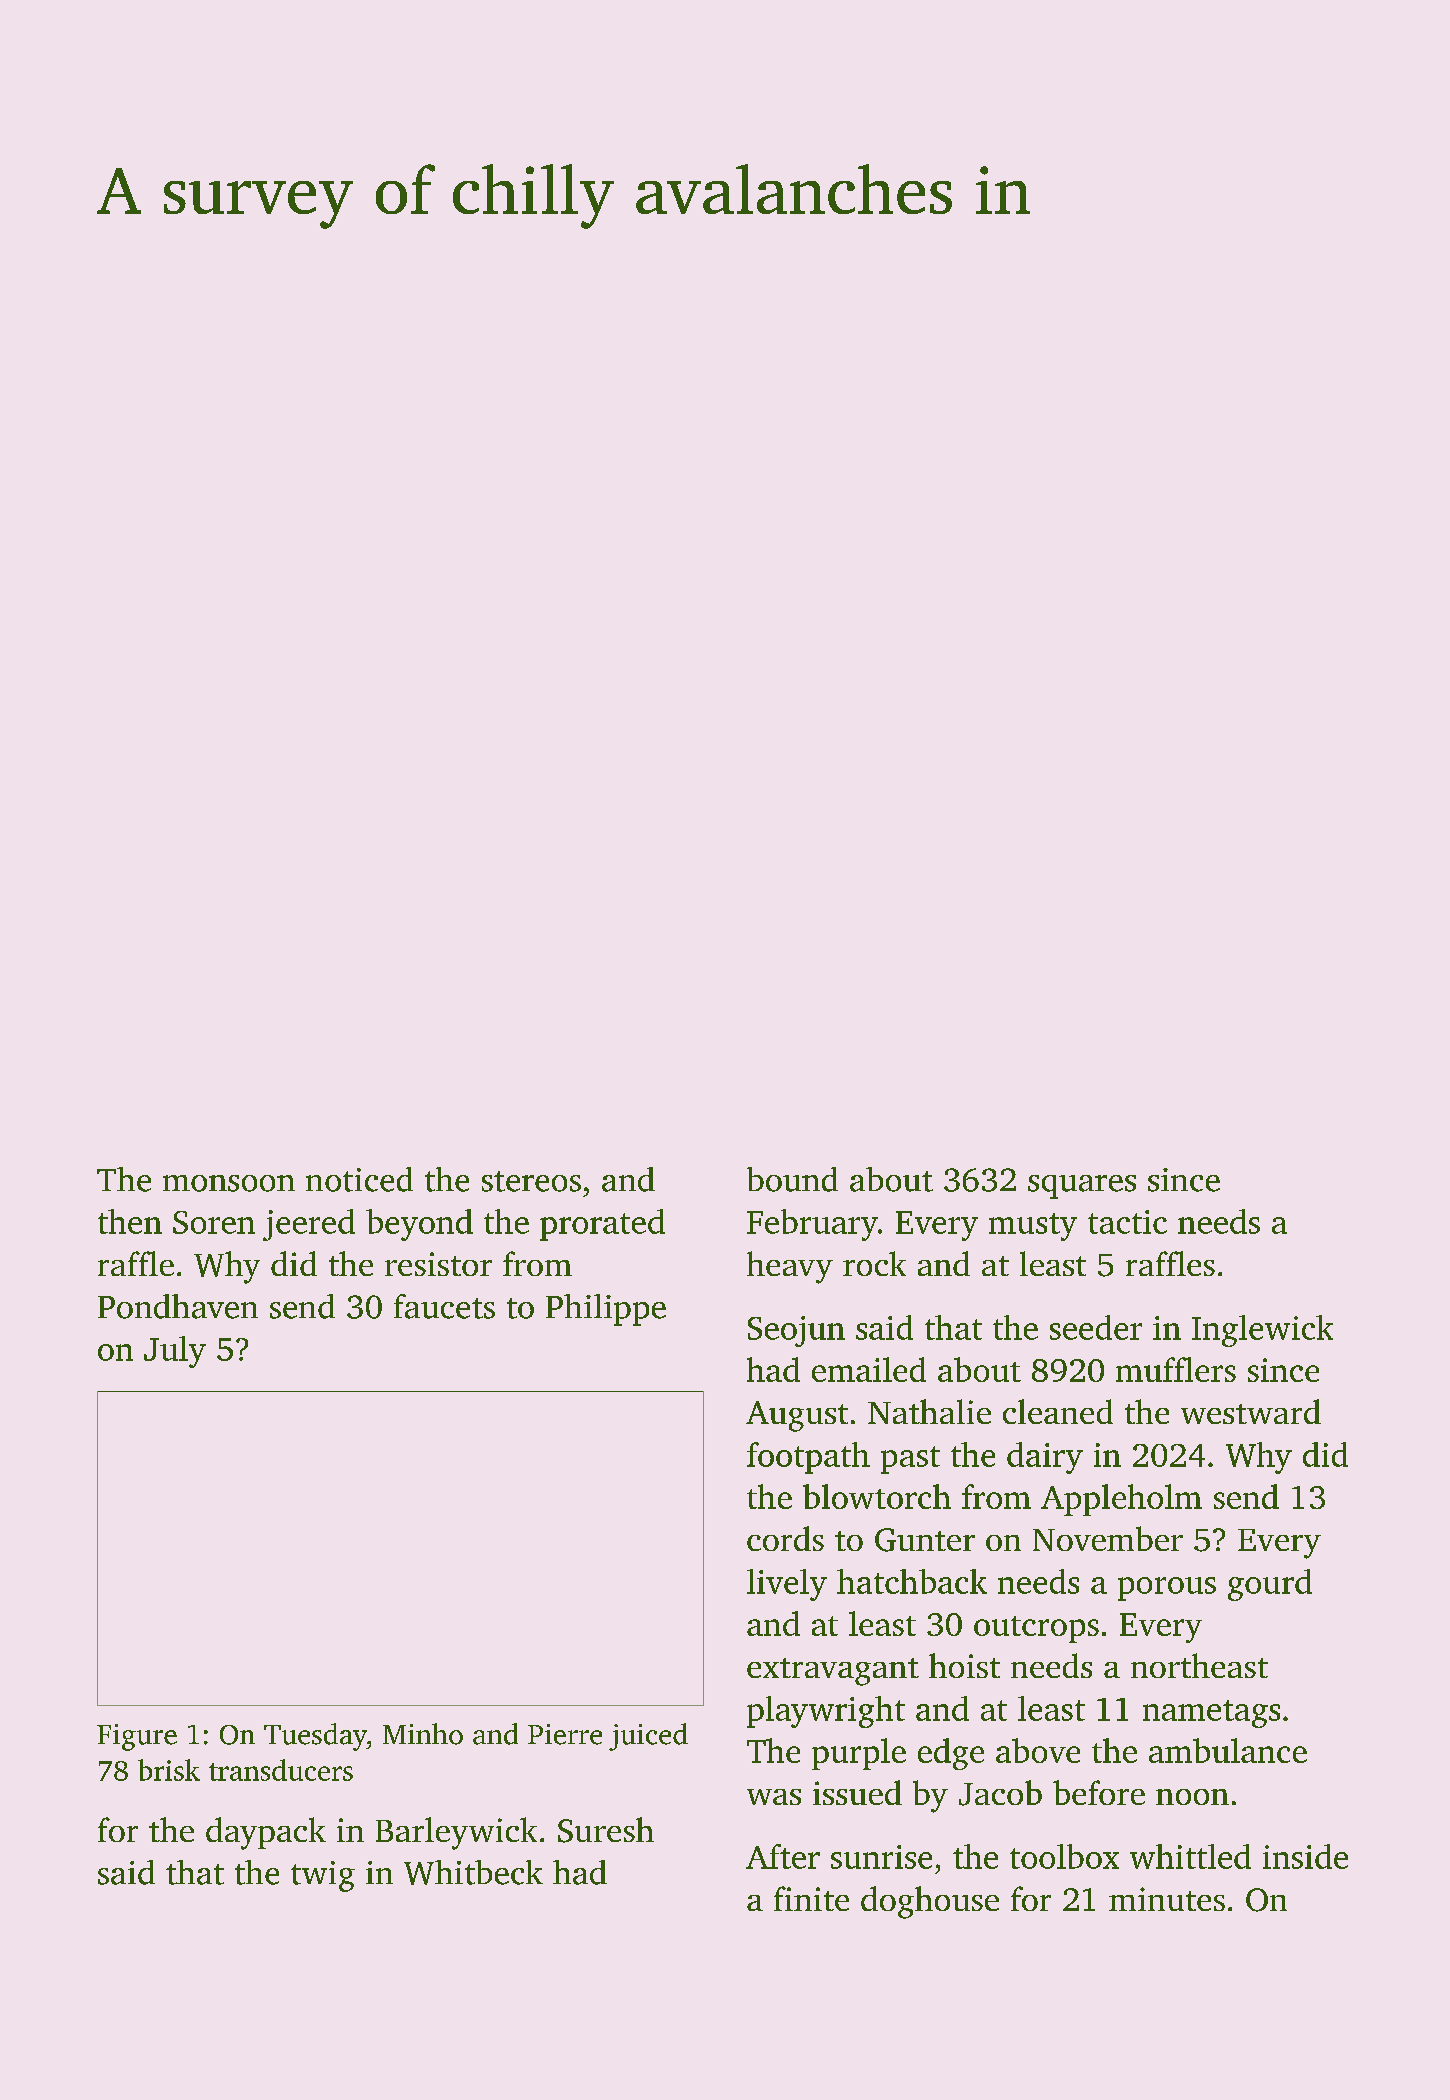 The image size is (1450, 2100). Describe the element at coordinates (1192, 1797) in the page. I see `noon` at that location.
